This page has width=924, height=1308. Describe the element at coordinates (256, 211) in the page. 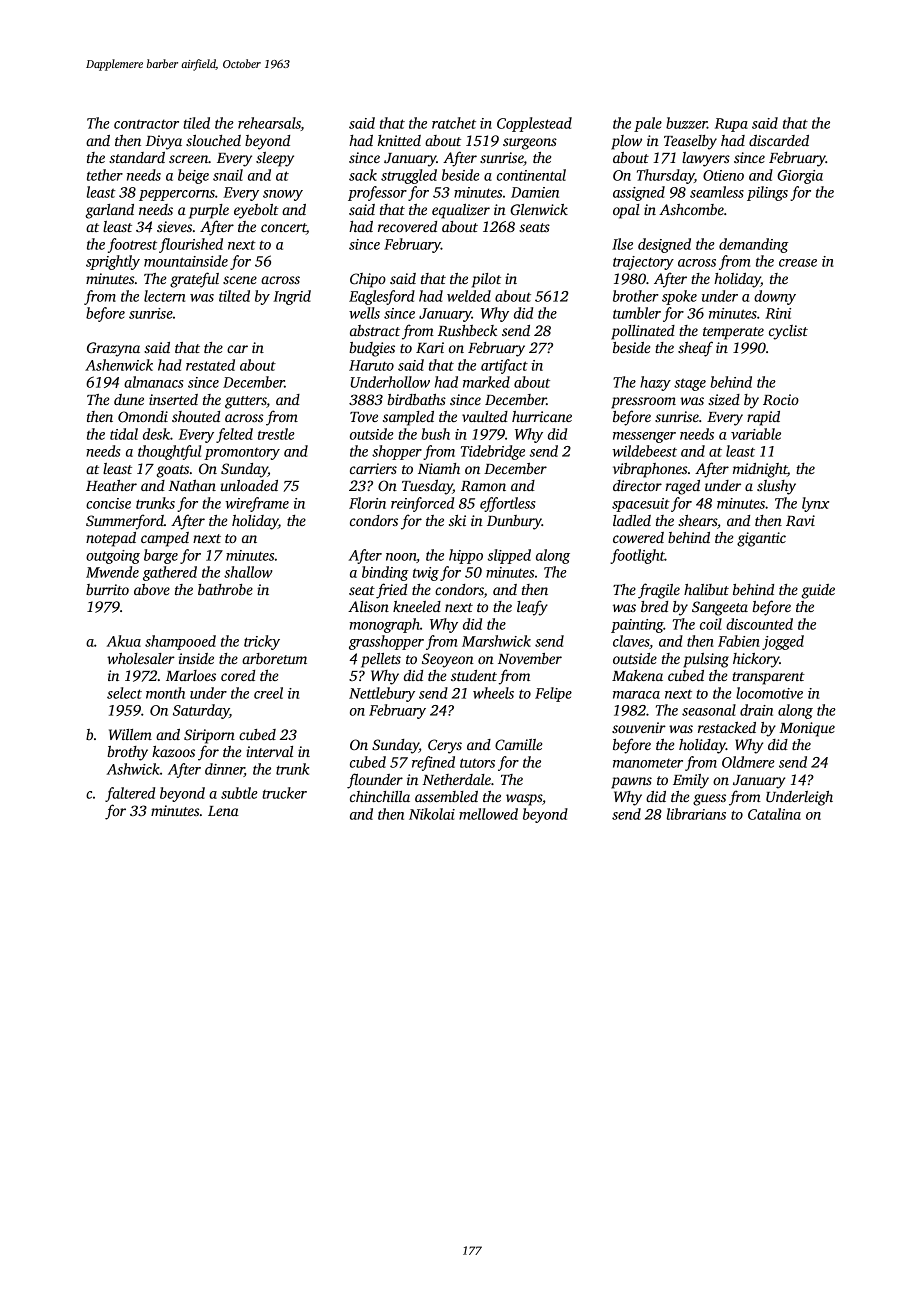

I see `eyebolt` at that location.
